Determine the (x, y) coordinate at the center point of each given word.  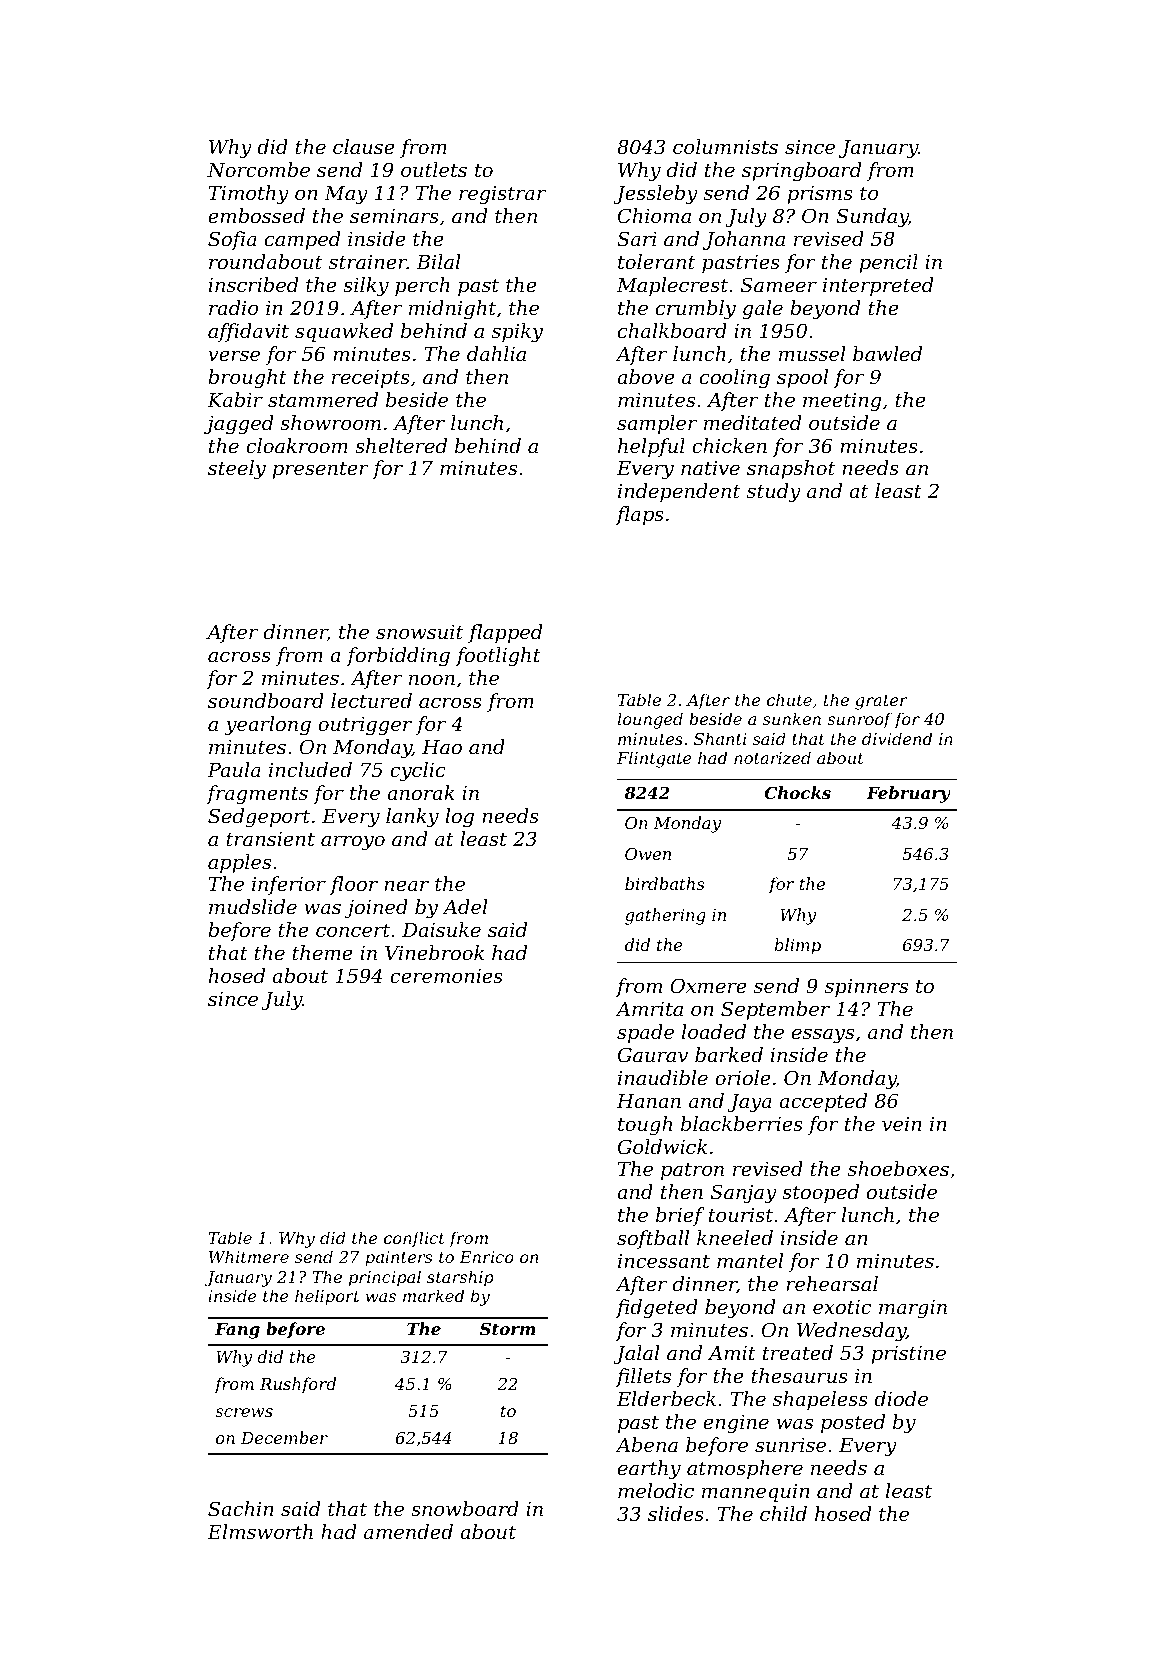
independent (679, 492)
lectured (371, 700)
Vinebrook (434, 952)
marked (433, 1295)
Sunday (872, 218)
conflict (414, 1239)
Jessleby (656, 195)
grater (881, 702)
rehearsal (832, 1283)
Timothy (249, 195)
